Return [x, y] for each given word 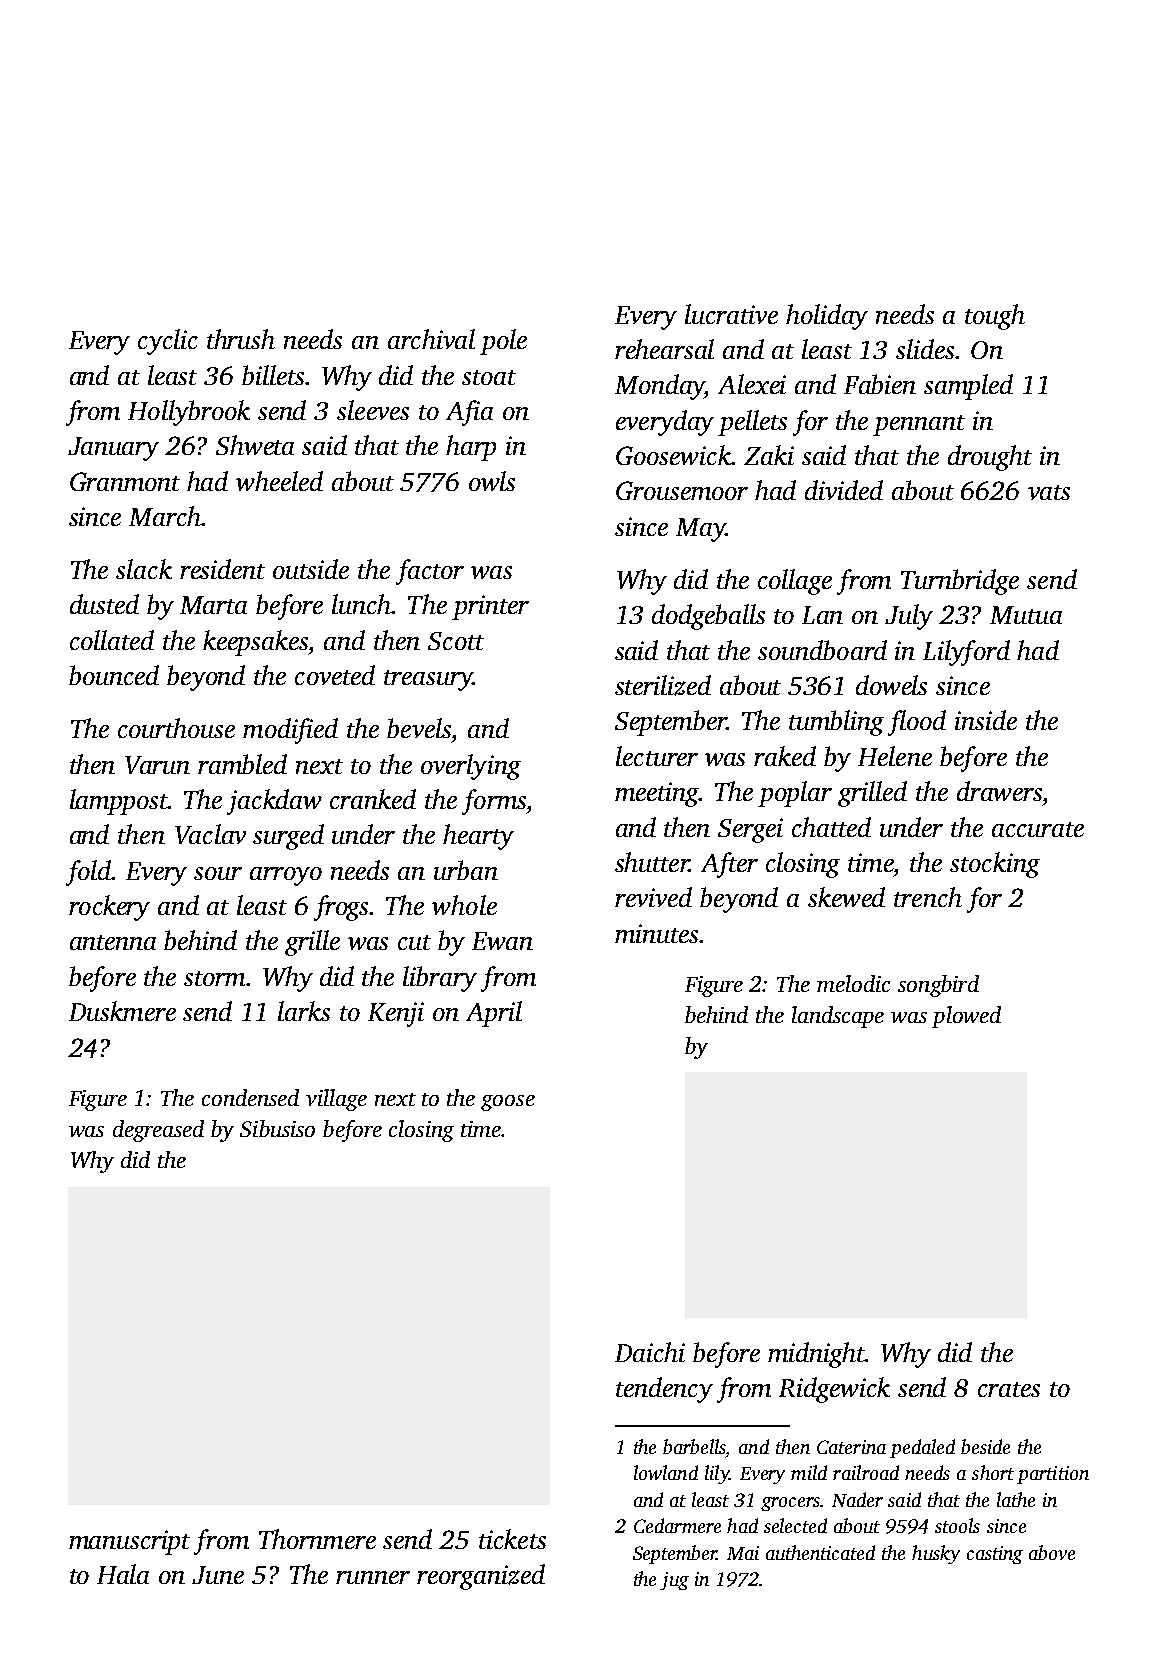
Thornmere [317, 1539]
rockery [109, 908]
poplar [795, 794]
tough [995, 317]
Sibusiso [277, 1128]
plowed [966, 1017]
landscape [838, 1017]
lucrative [731, 314]
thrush [241, 339]
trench [928, 897]
